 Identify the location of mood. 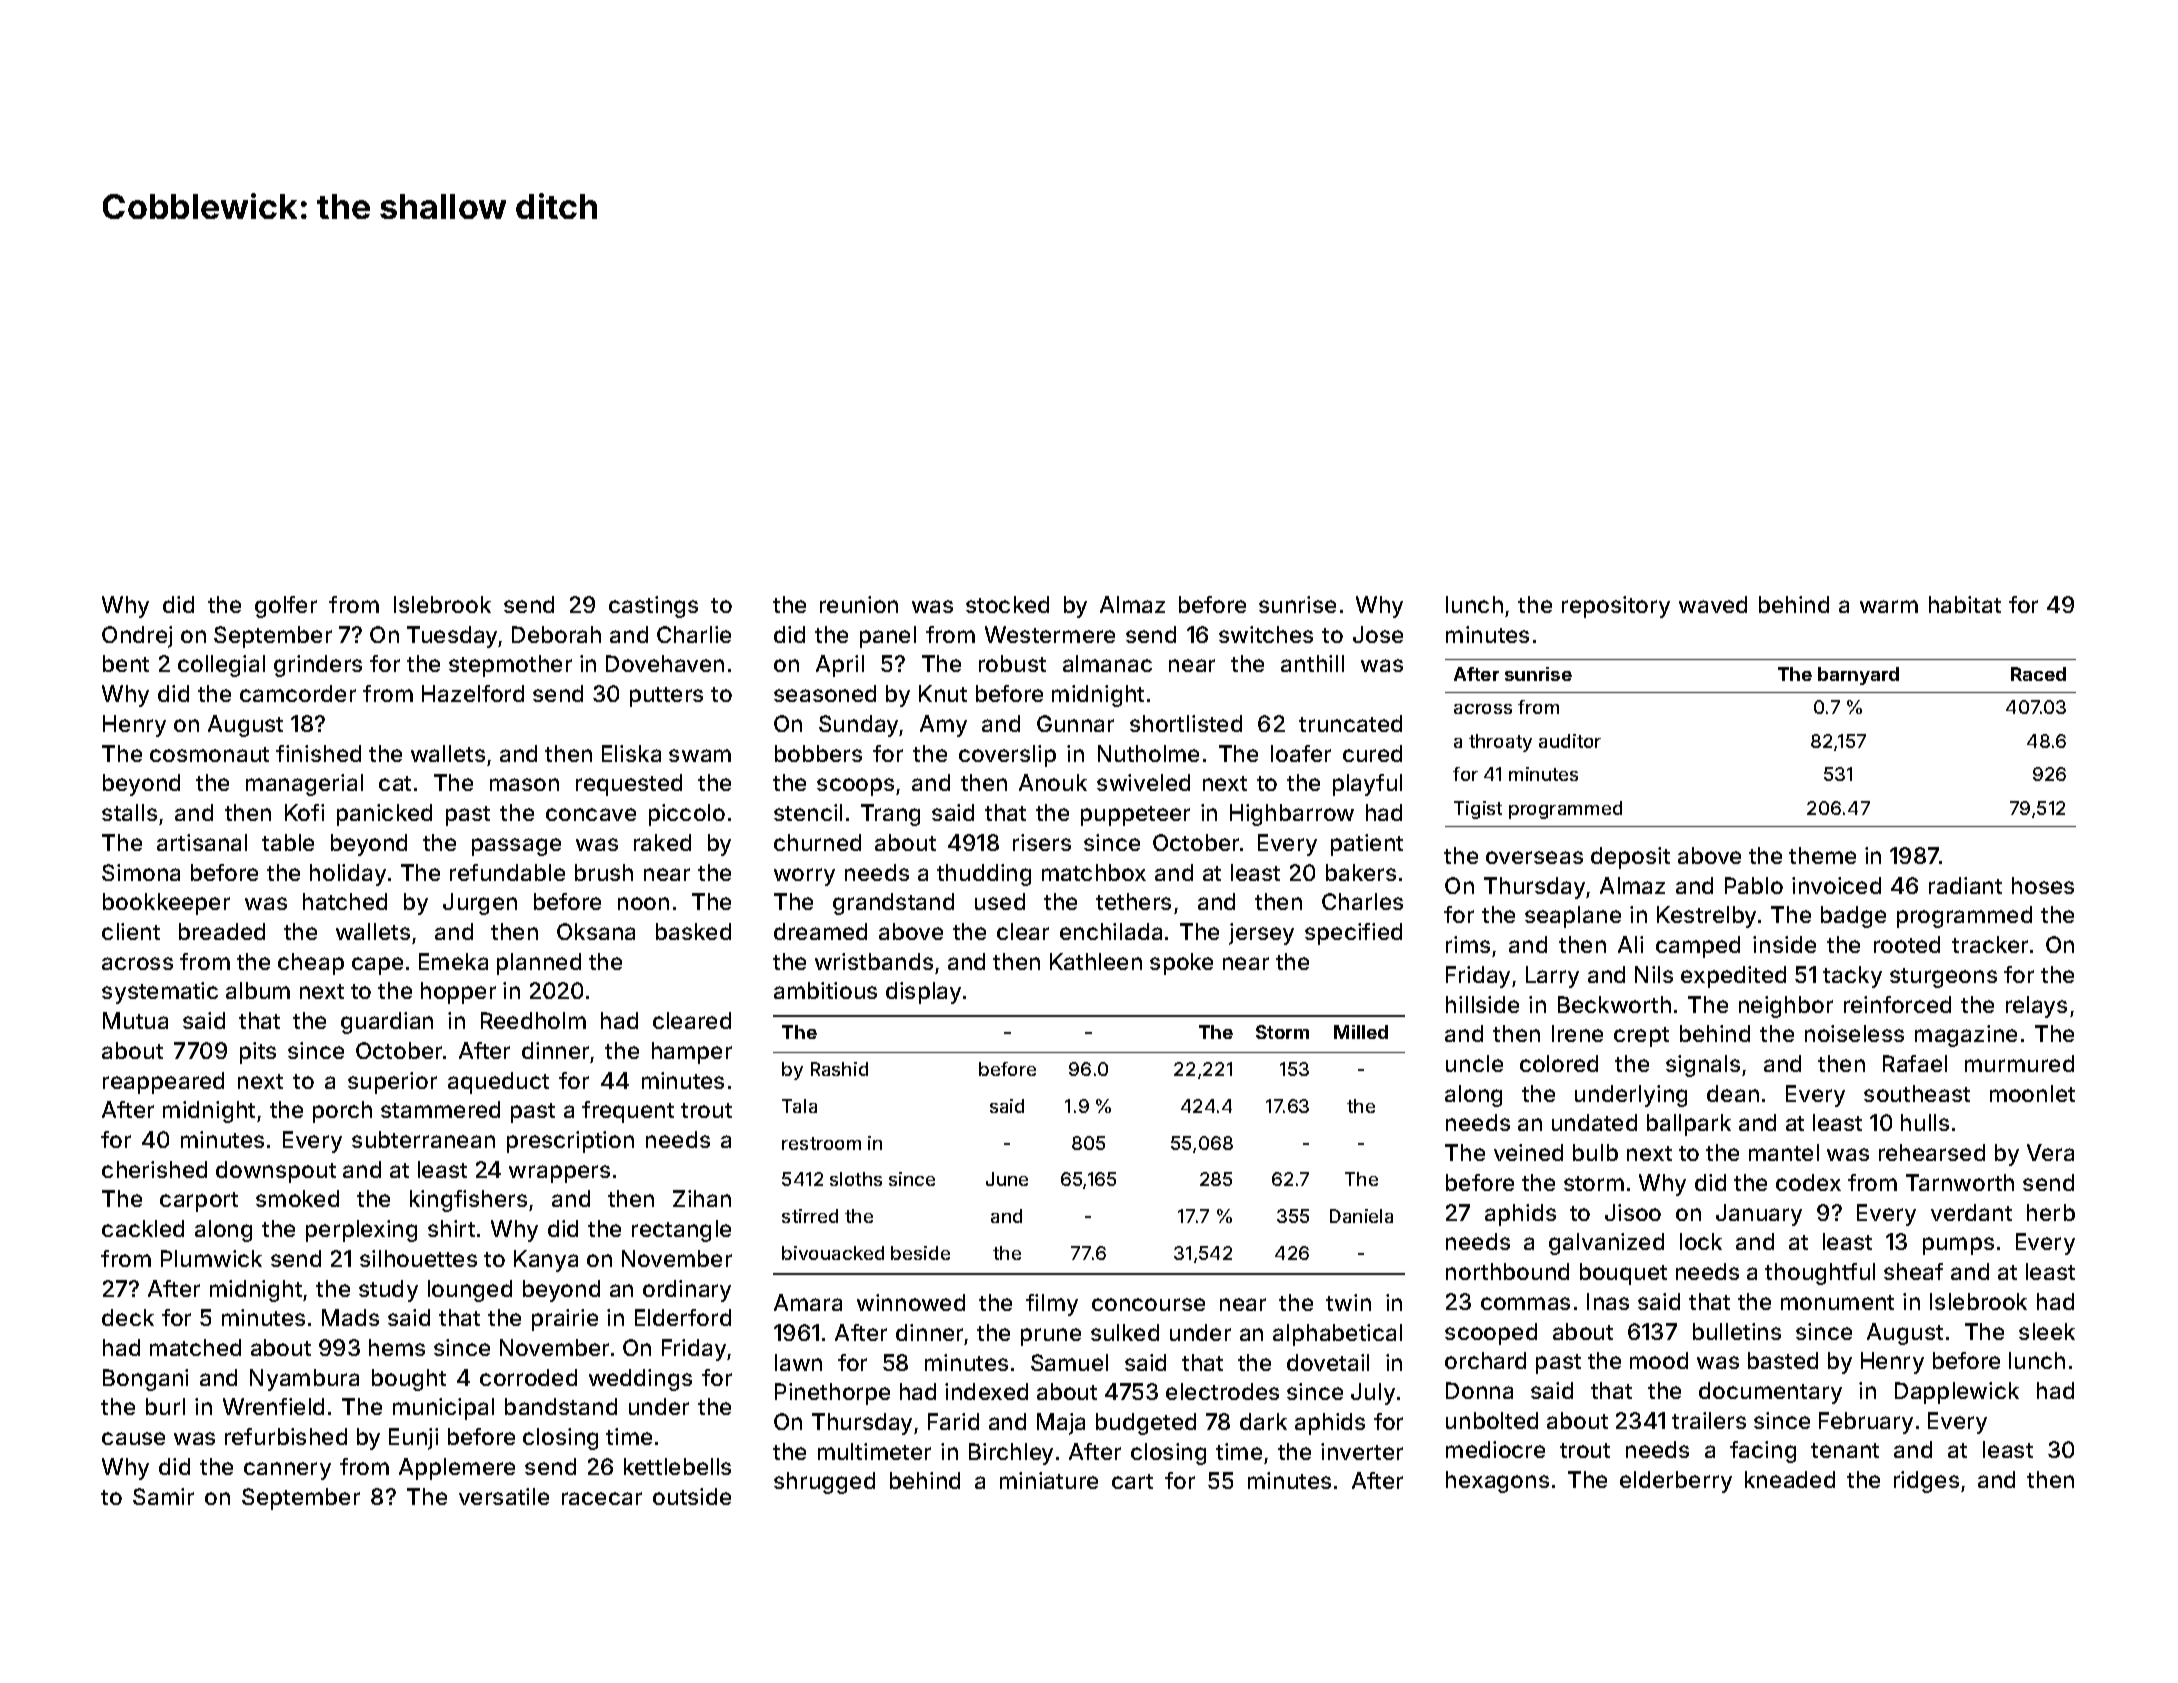
(1659, 1360).
